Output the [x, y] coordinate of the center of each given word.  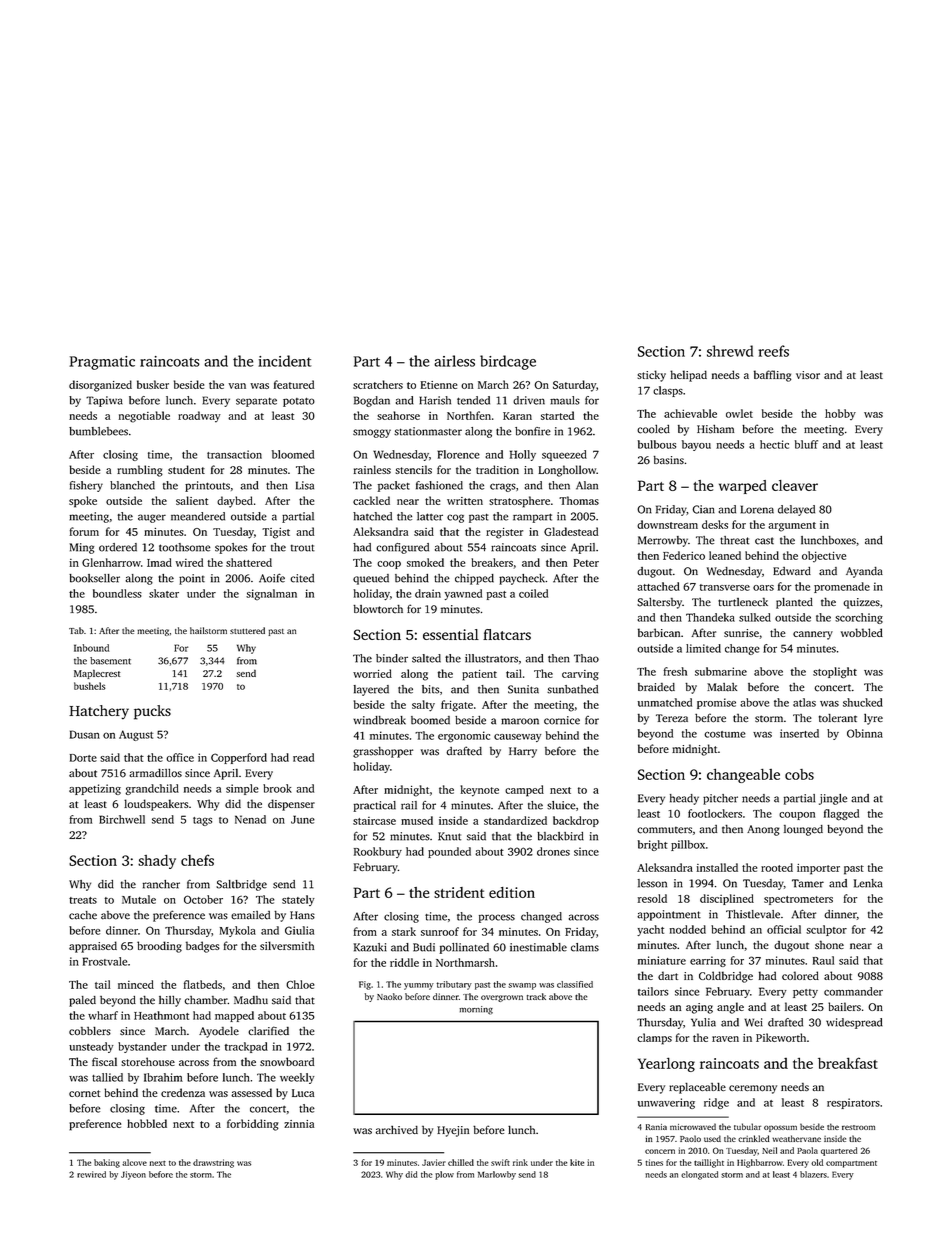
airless [454, 361]
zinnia [299, 1124]
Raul [823, 960]
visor [808, 375]
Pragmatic [102, 363]
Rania [656, 1127]
